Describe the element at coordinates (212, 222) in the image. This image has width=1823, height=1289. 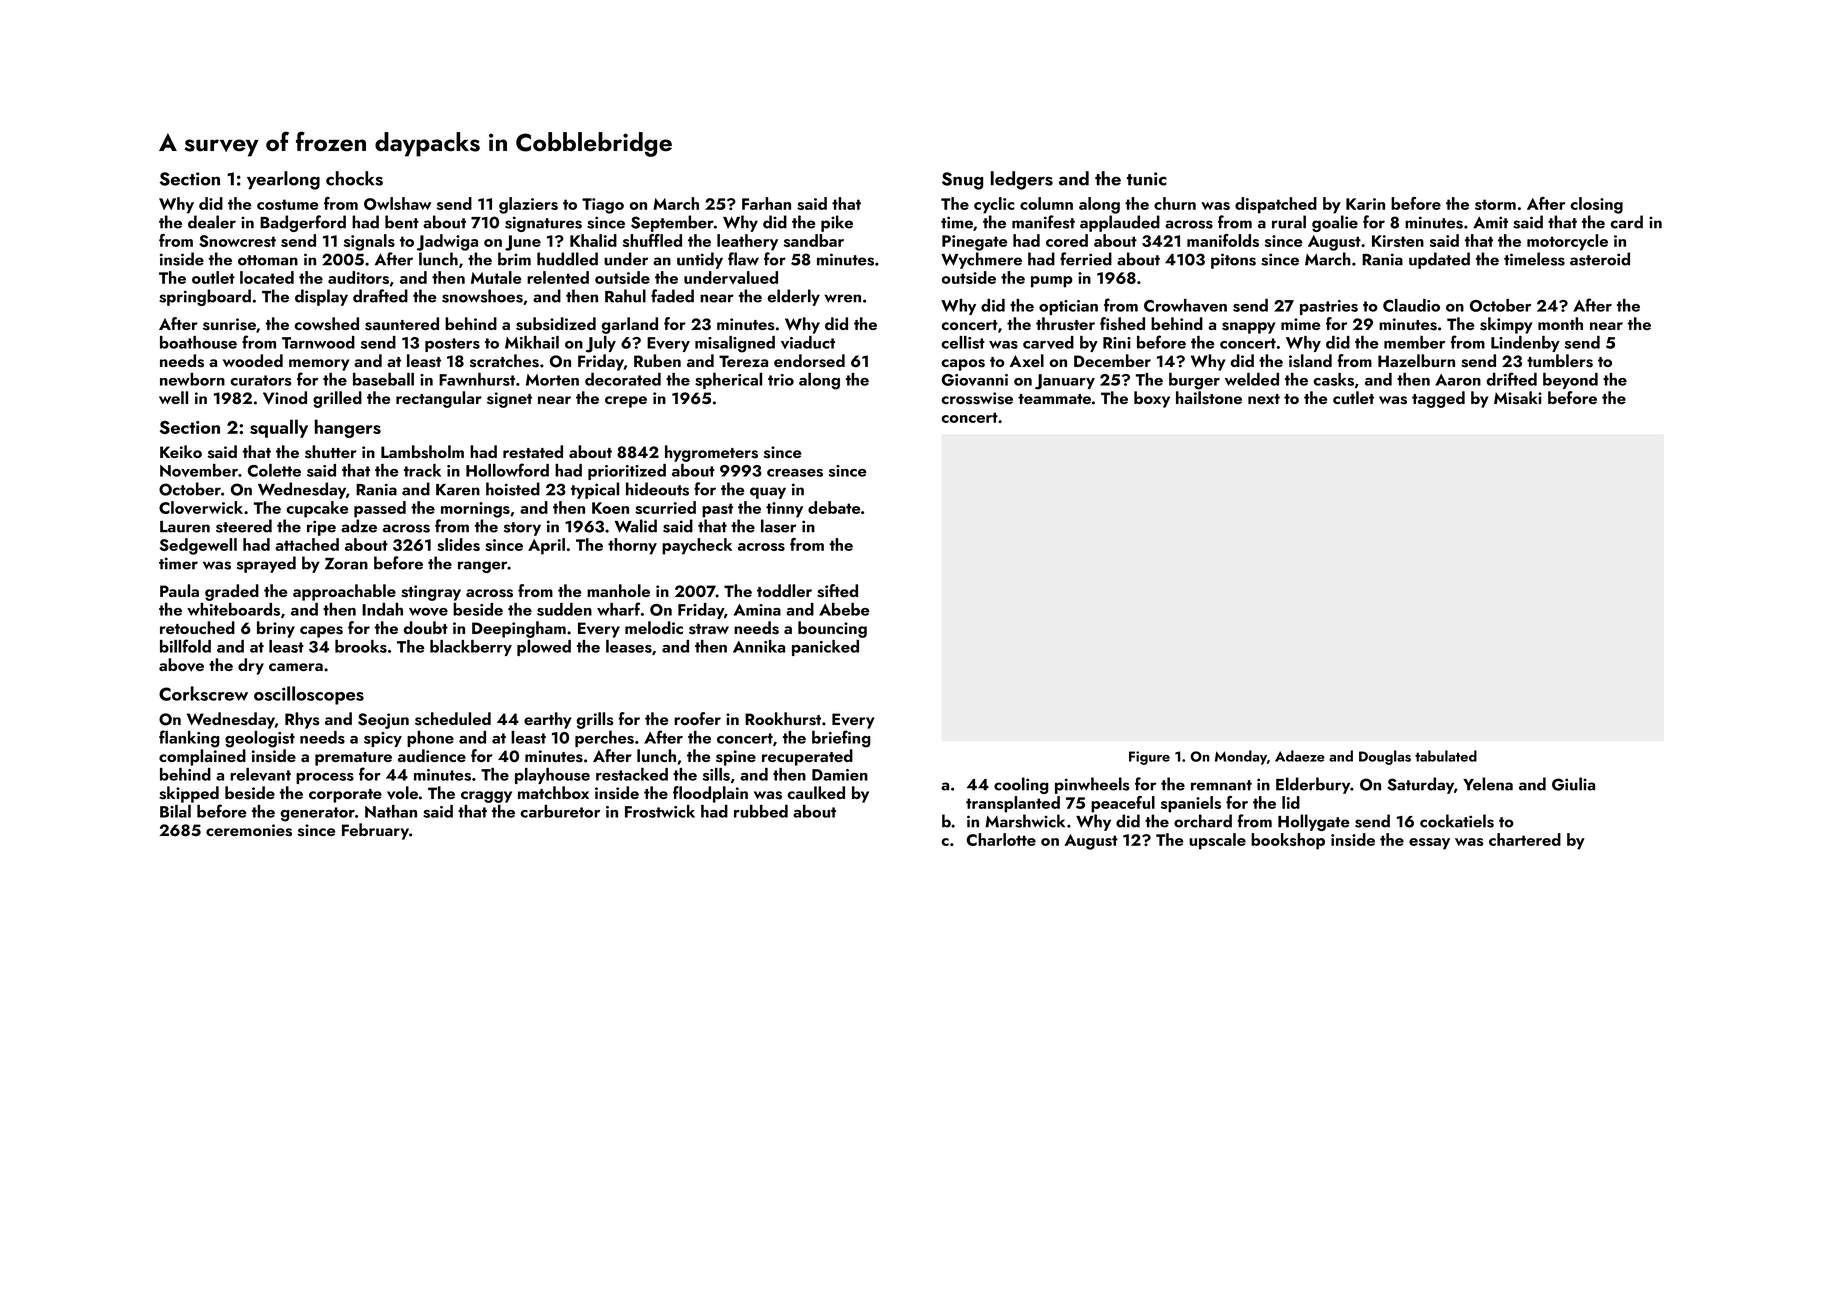
I see `dealer` at that location.
